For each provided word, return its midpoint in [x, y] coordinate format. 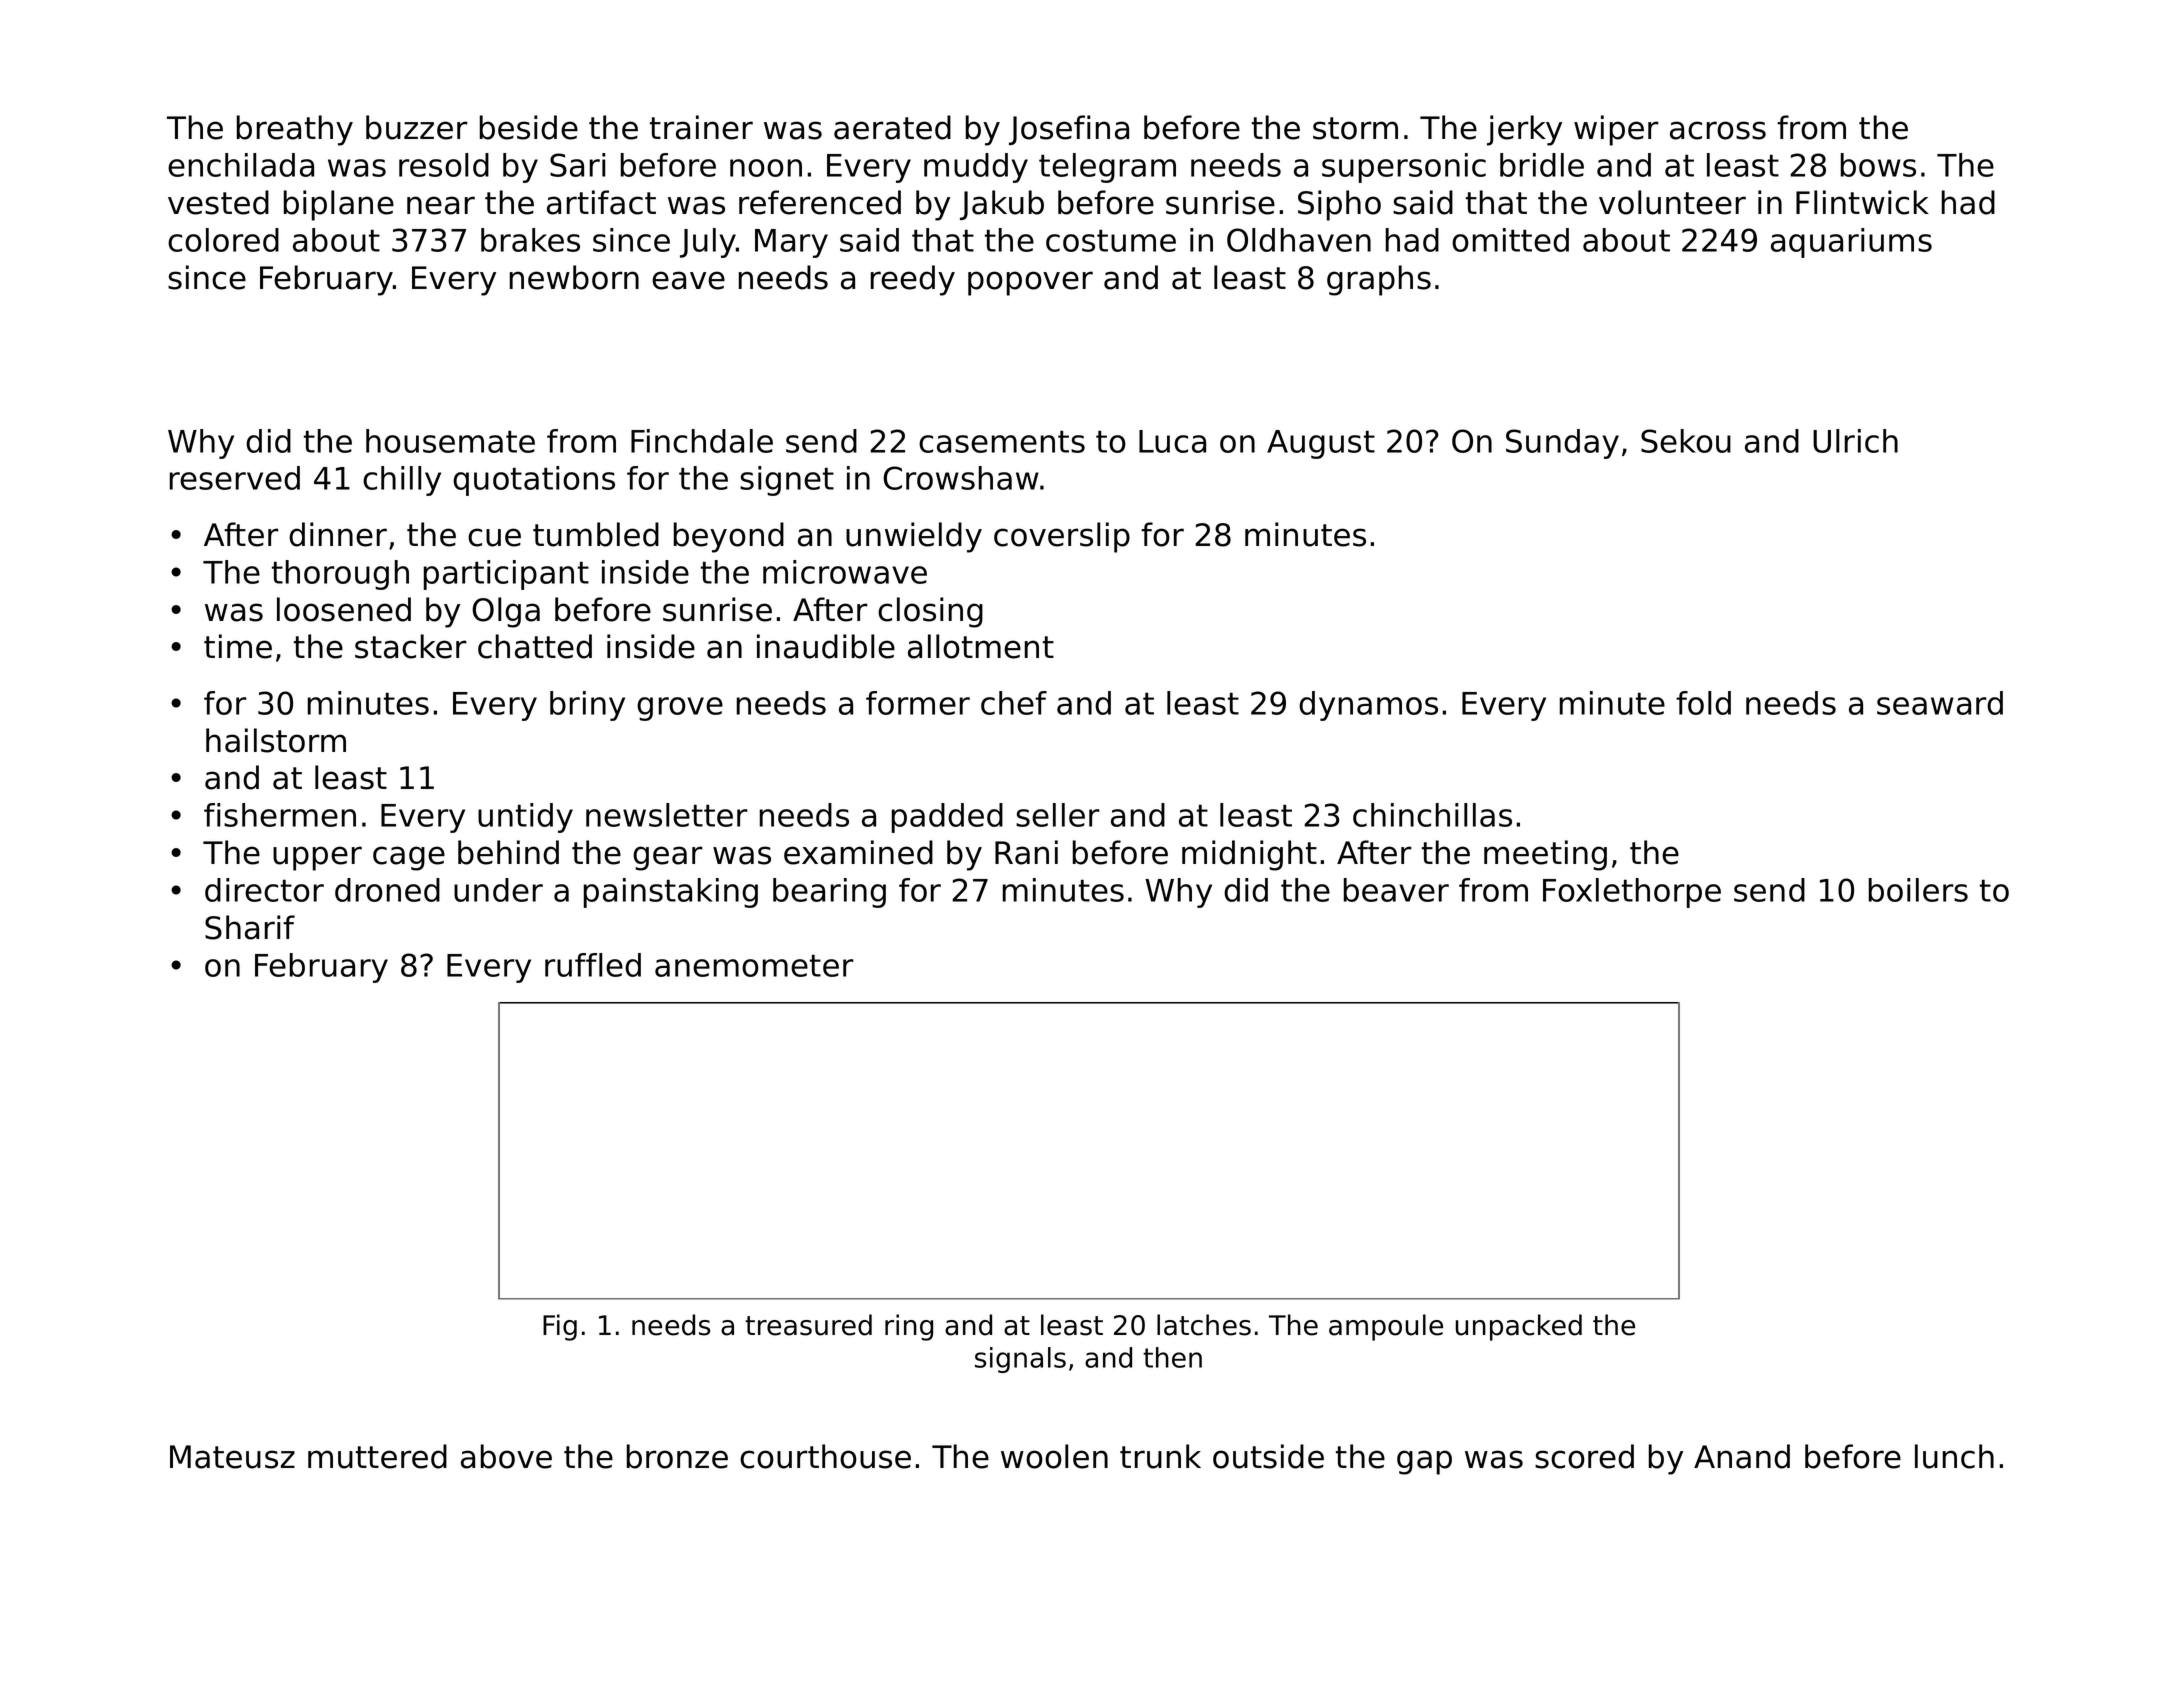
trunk [1160, 1456]
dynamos [1368, 706]
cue [494, 537]
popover [1030, 283]
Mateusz [232, 1457]
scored [1584, 1456]
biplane [339, 205]
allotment [981, 646]
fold [1703, 703]
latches [1204, 1325]
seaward [1940, 703]
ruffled [593, 965]
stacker [411, 646]
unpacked [1518, 1327]
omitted [1510, 240]
